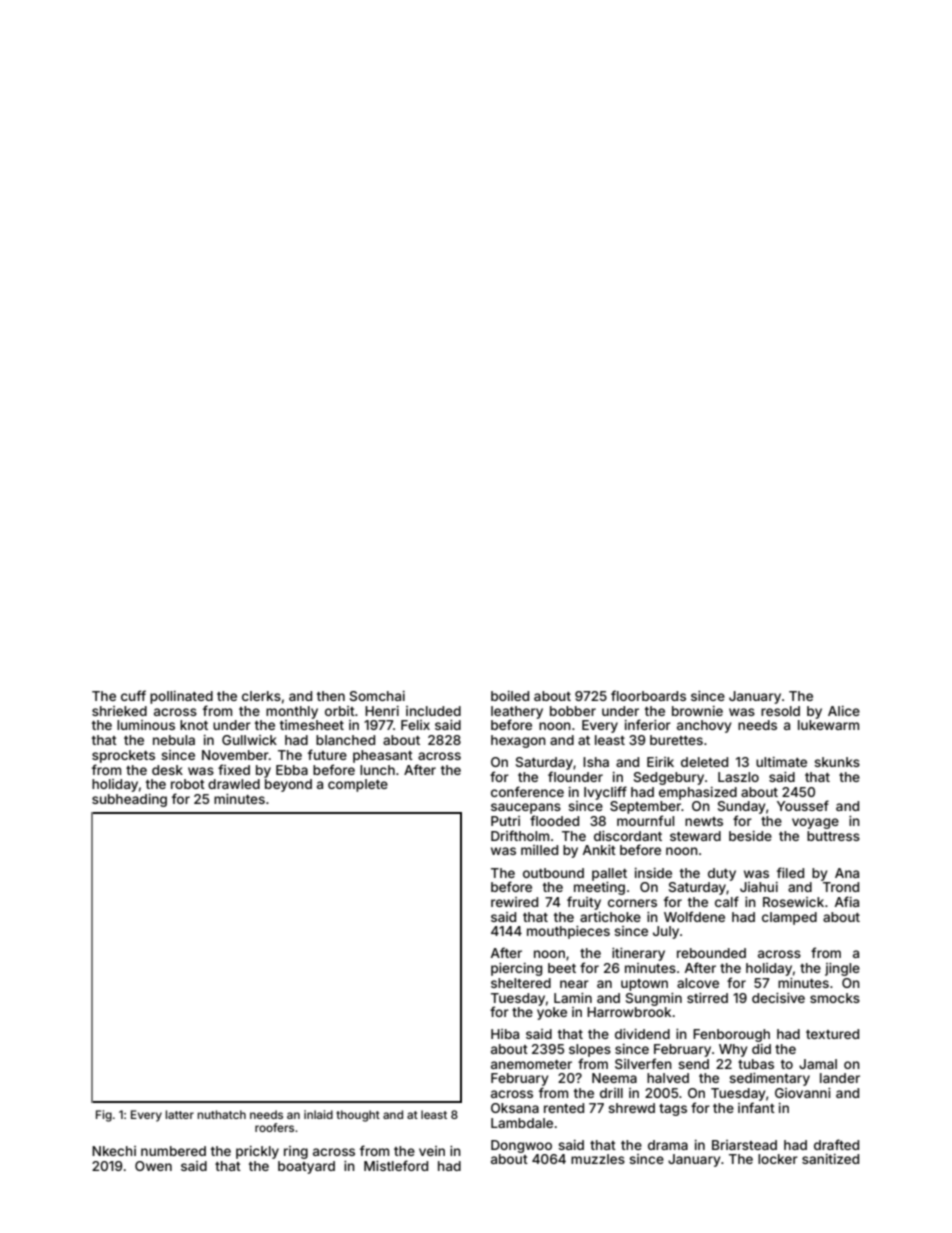 The height and width of the screenshot is (1233, 952). Describe the element at coordinates (129, 800) in the screenshot. I see `subheading` at that location.
